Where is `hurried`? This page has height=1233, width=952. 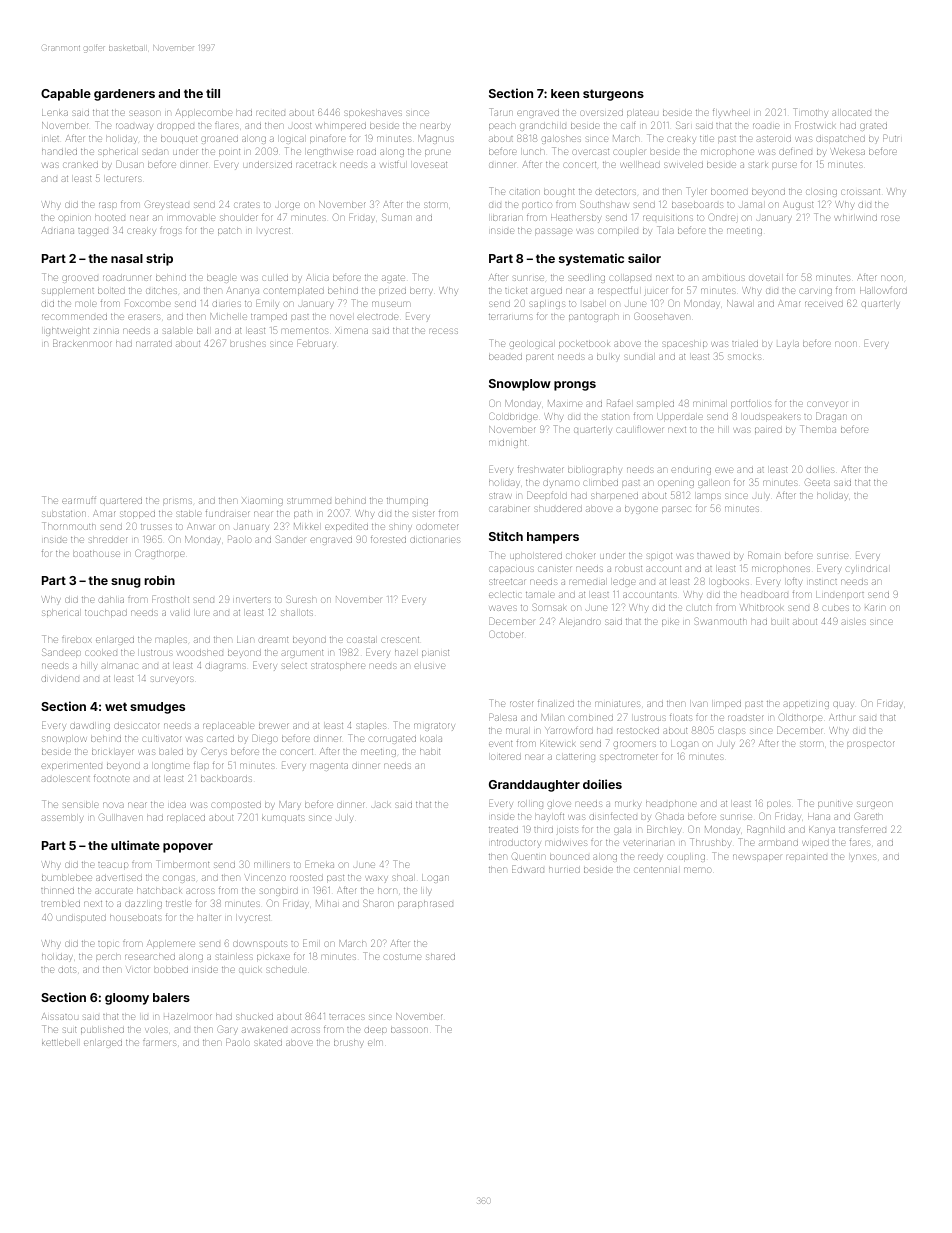
hurried is located at coordinates (564, 870).
